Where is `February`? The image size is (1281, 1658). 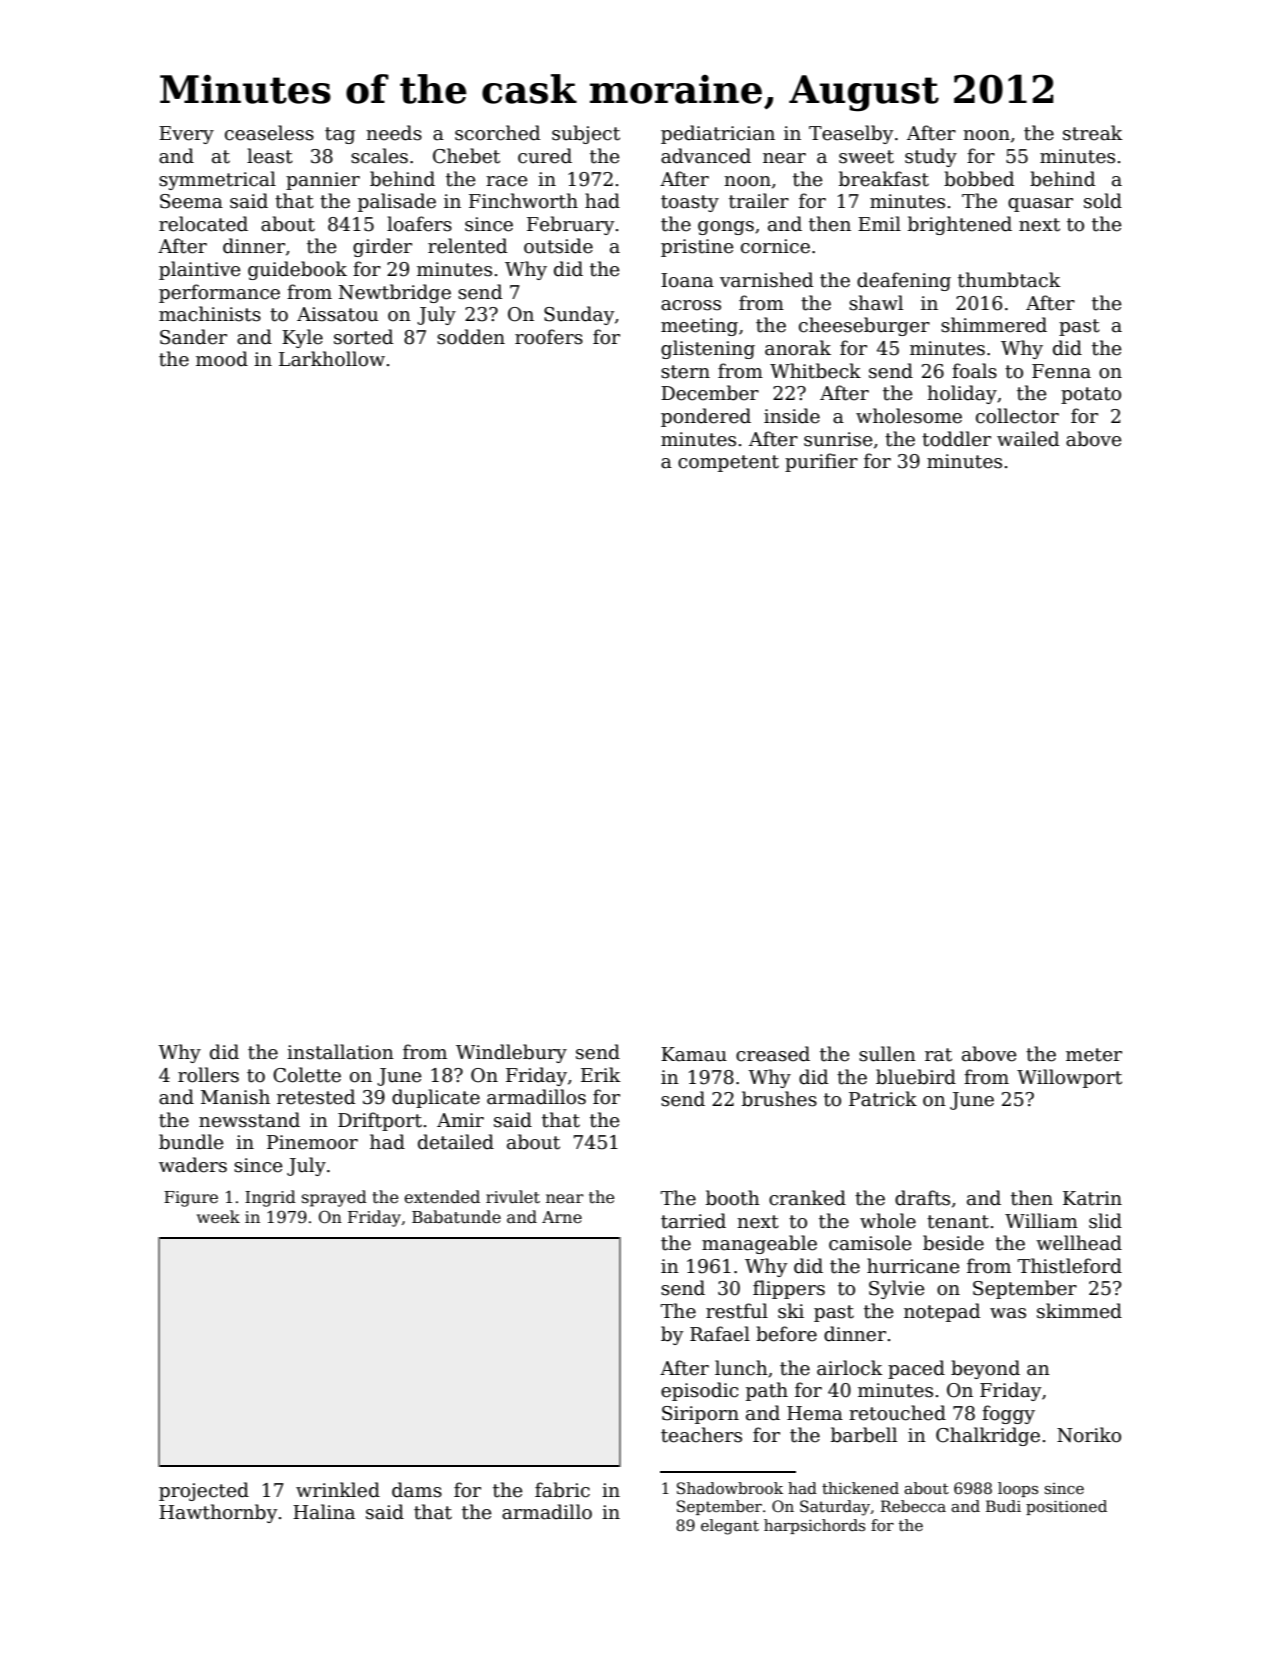 February is located at coordinates (570, 225).
